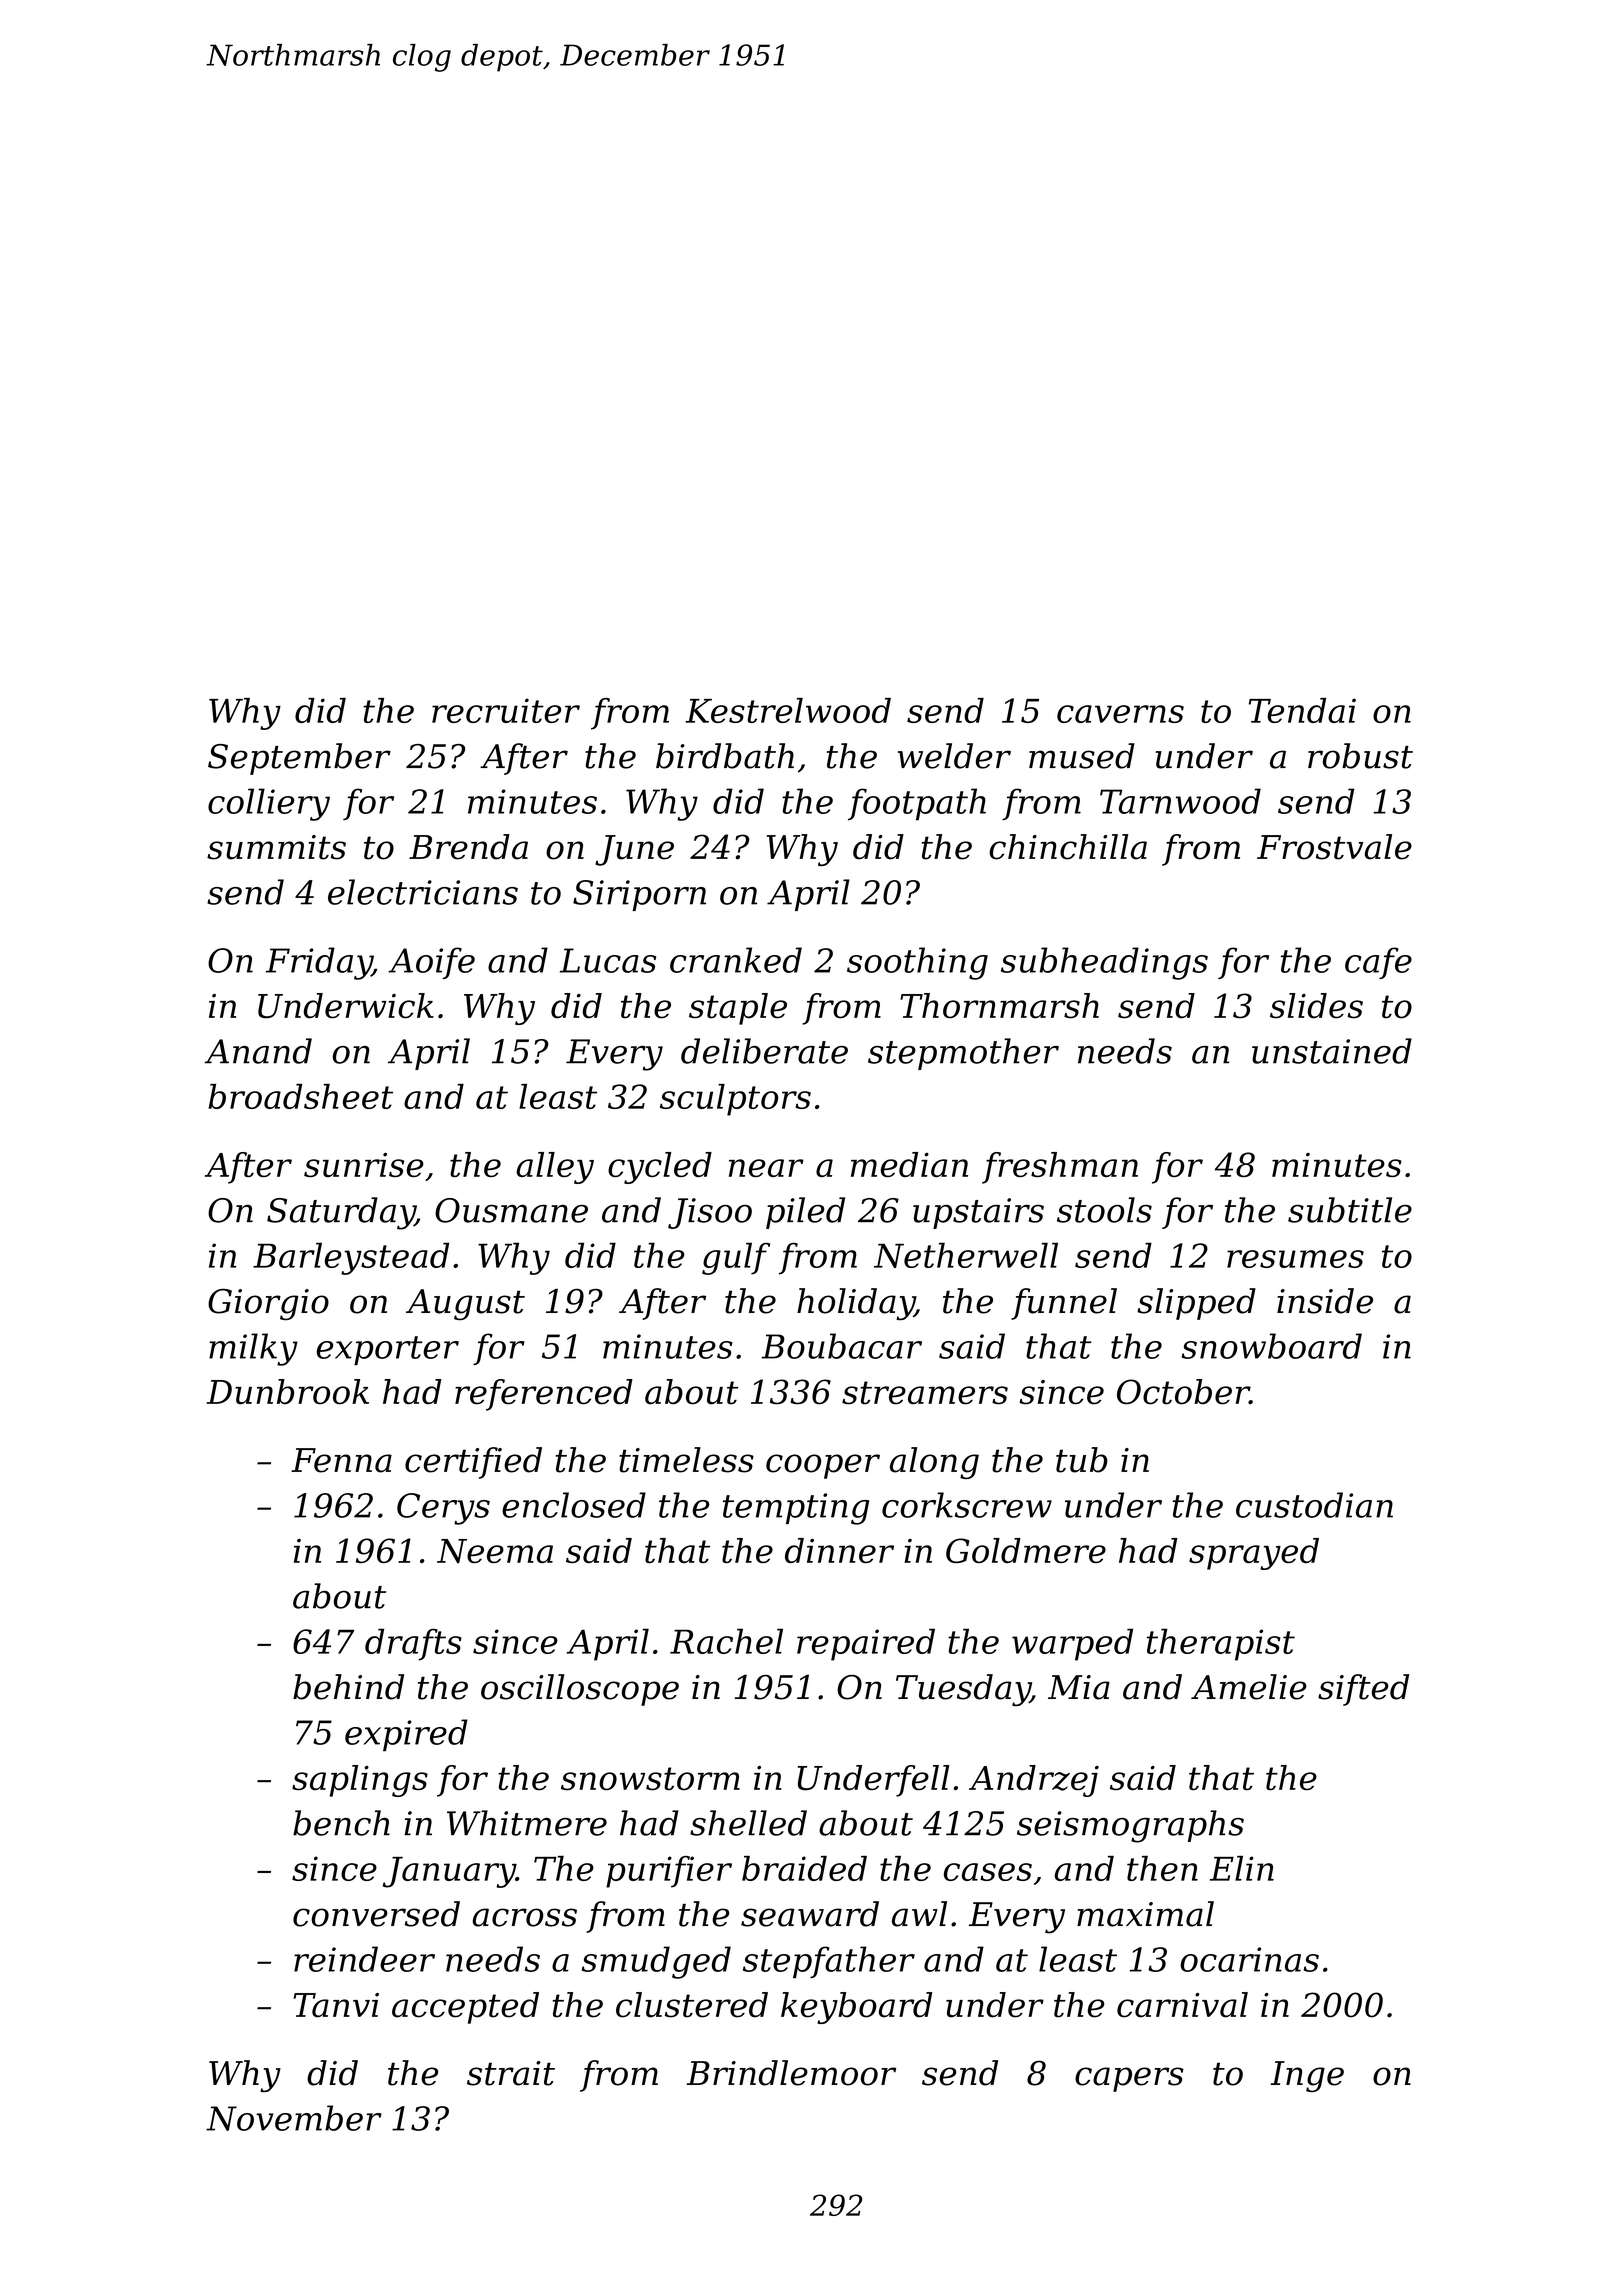  I want to click on gulf, so click(736, 1259).
